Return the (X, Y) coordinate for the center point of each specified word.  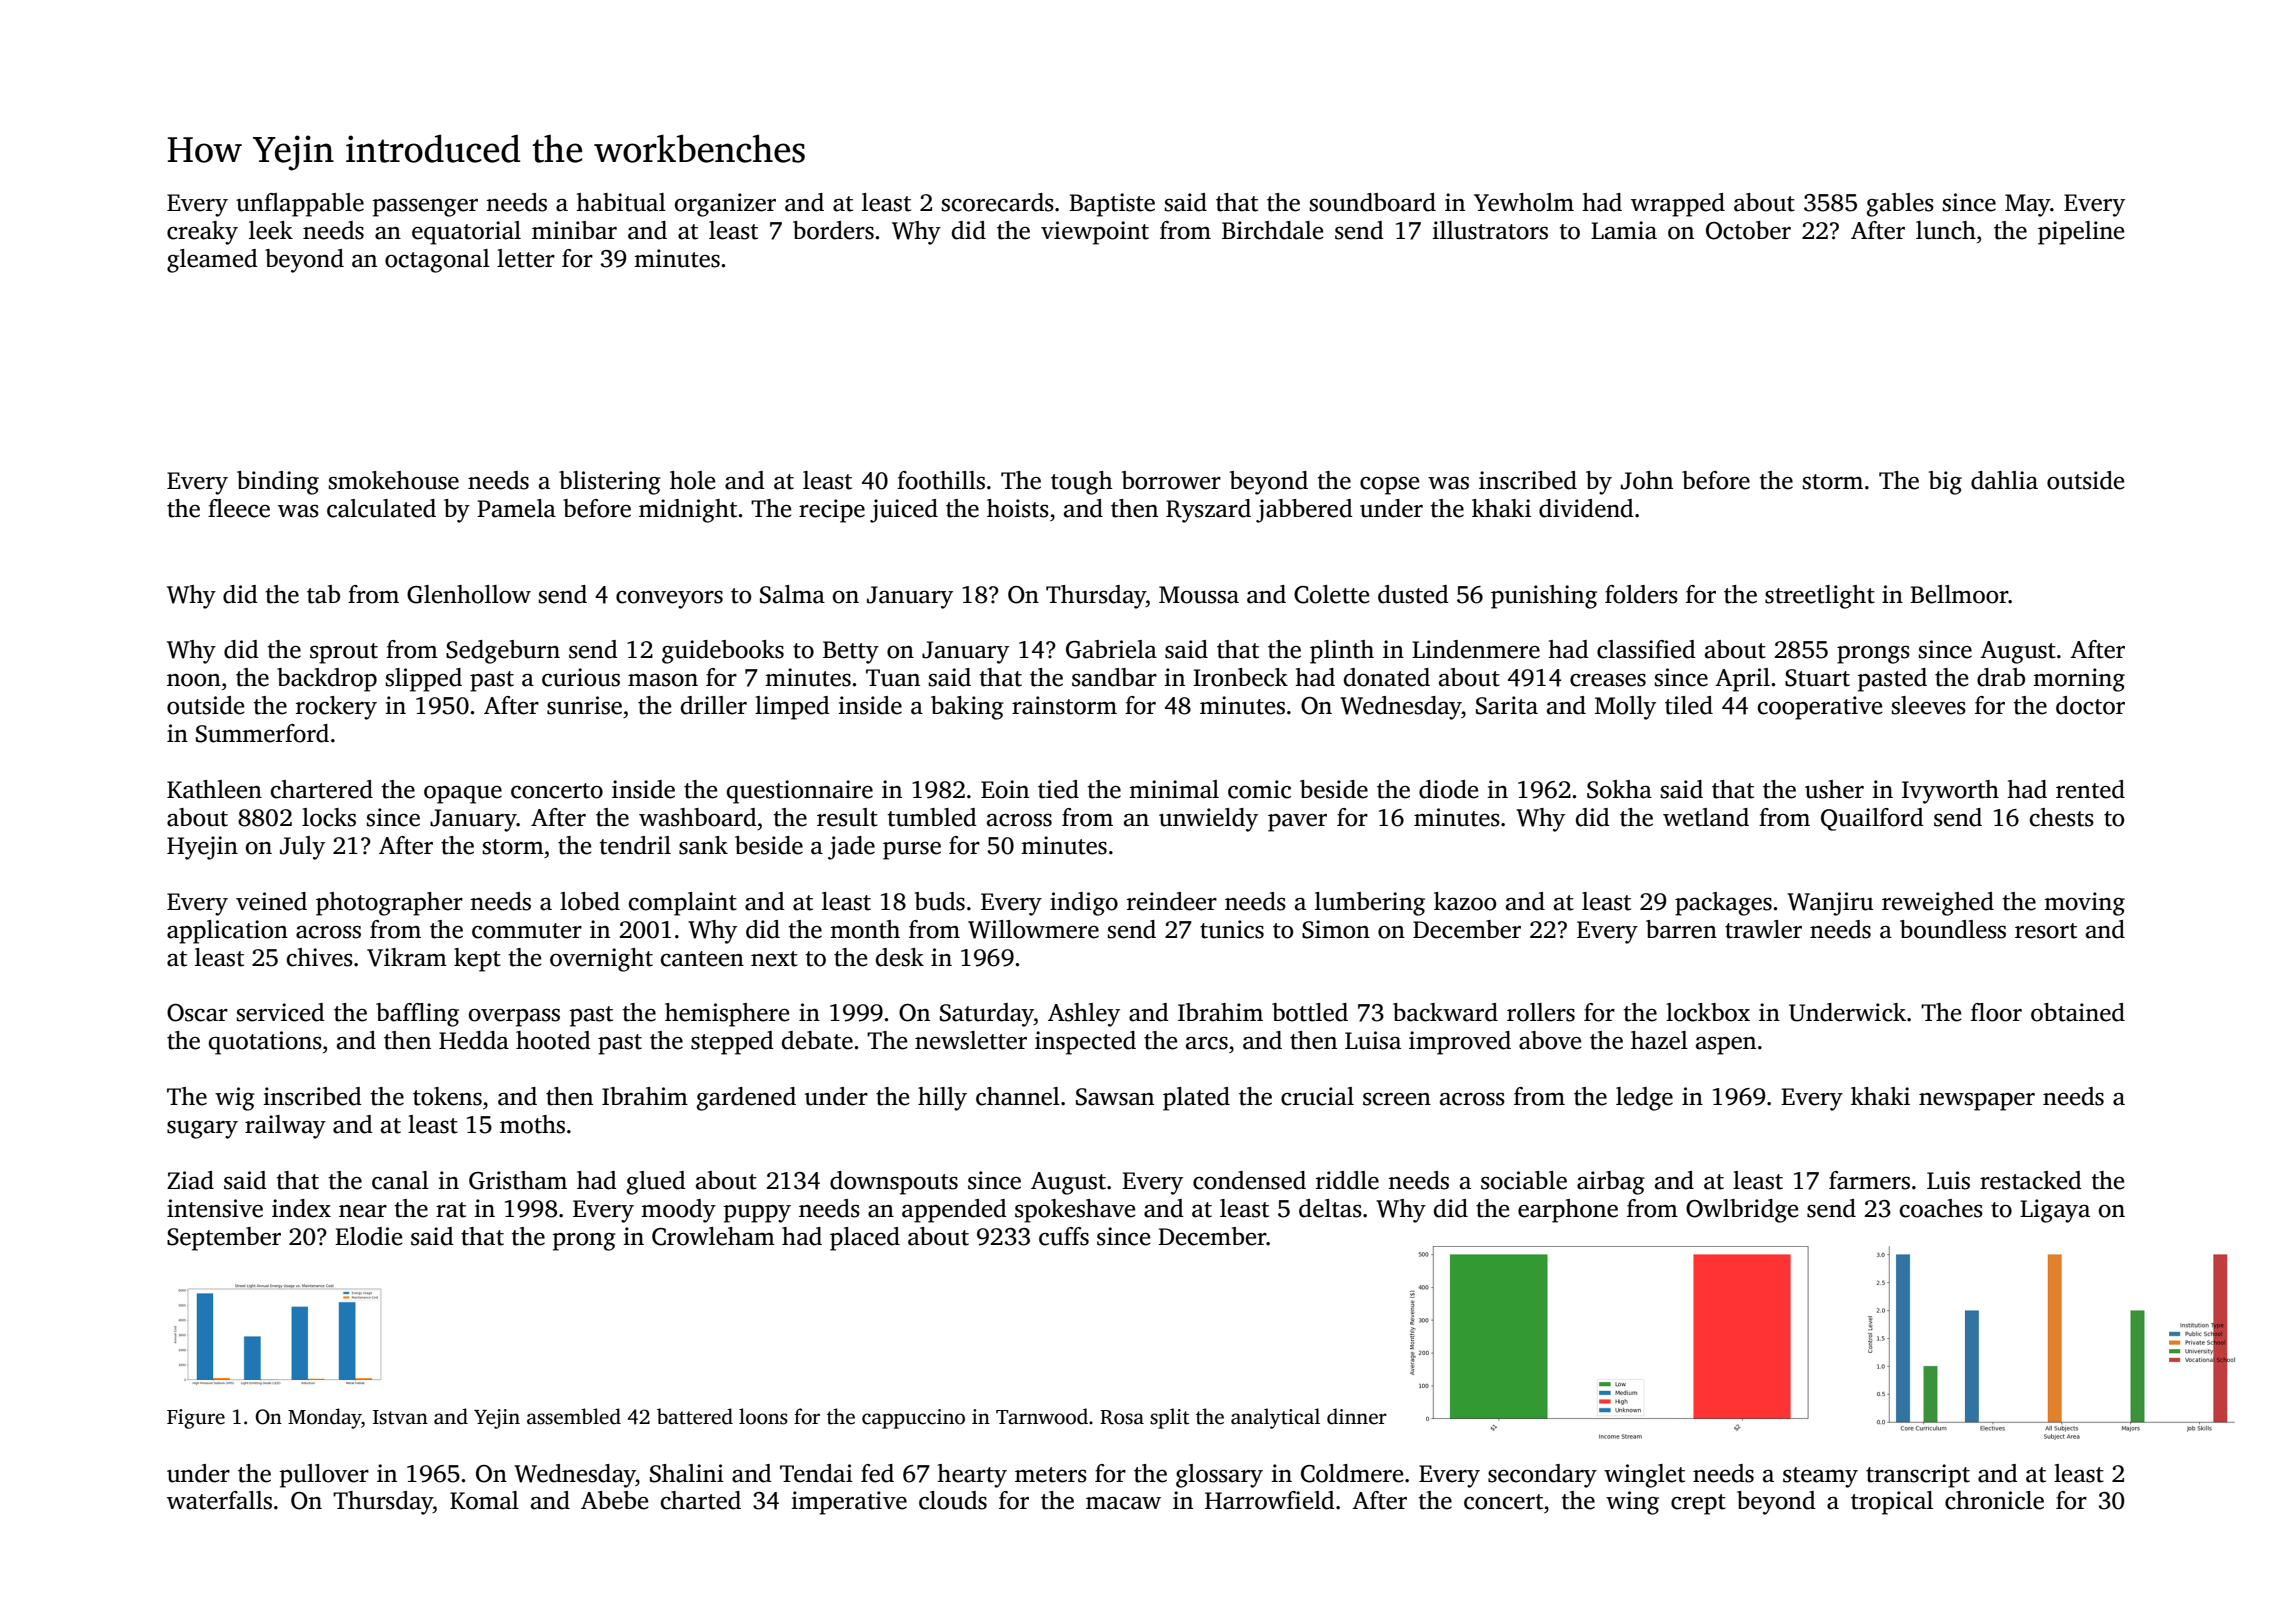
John (1647, 480)
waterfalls (219, 1500)
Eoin (1005, 789)
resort (2046, 931)
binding (278, 483)
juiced (904, 511)
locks (329, 817)
